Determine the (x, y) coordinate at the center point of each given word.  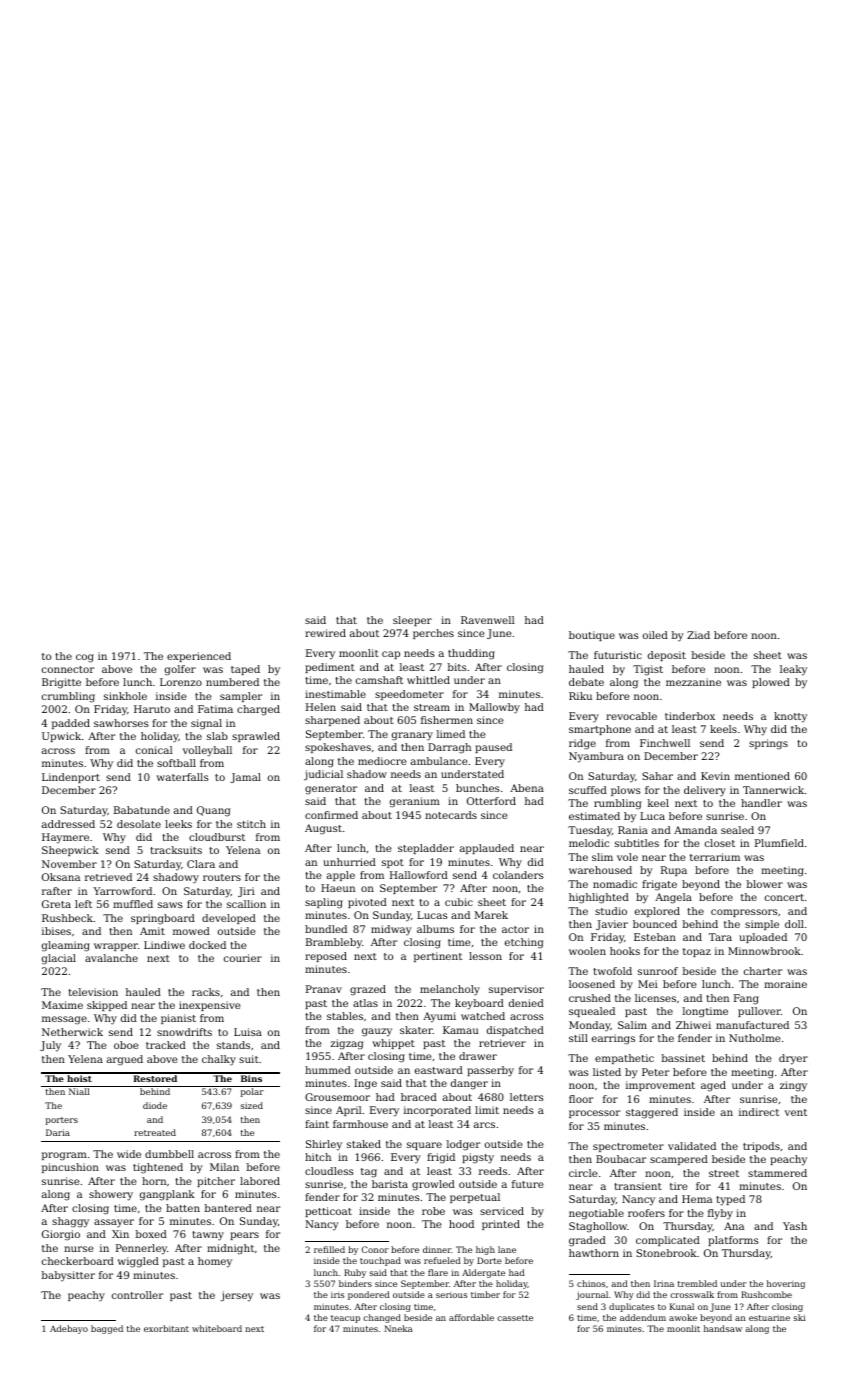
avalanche (111, 958)
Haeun (338, 888)
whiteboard (217, 1328)
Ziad (698, 635)
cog (85, 658)
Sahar (657, 776)
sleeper (412, 621)
